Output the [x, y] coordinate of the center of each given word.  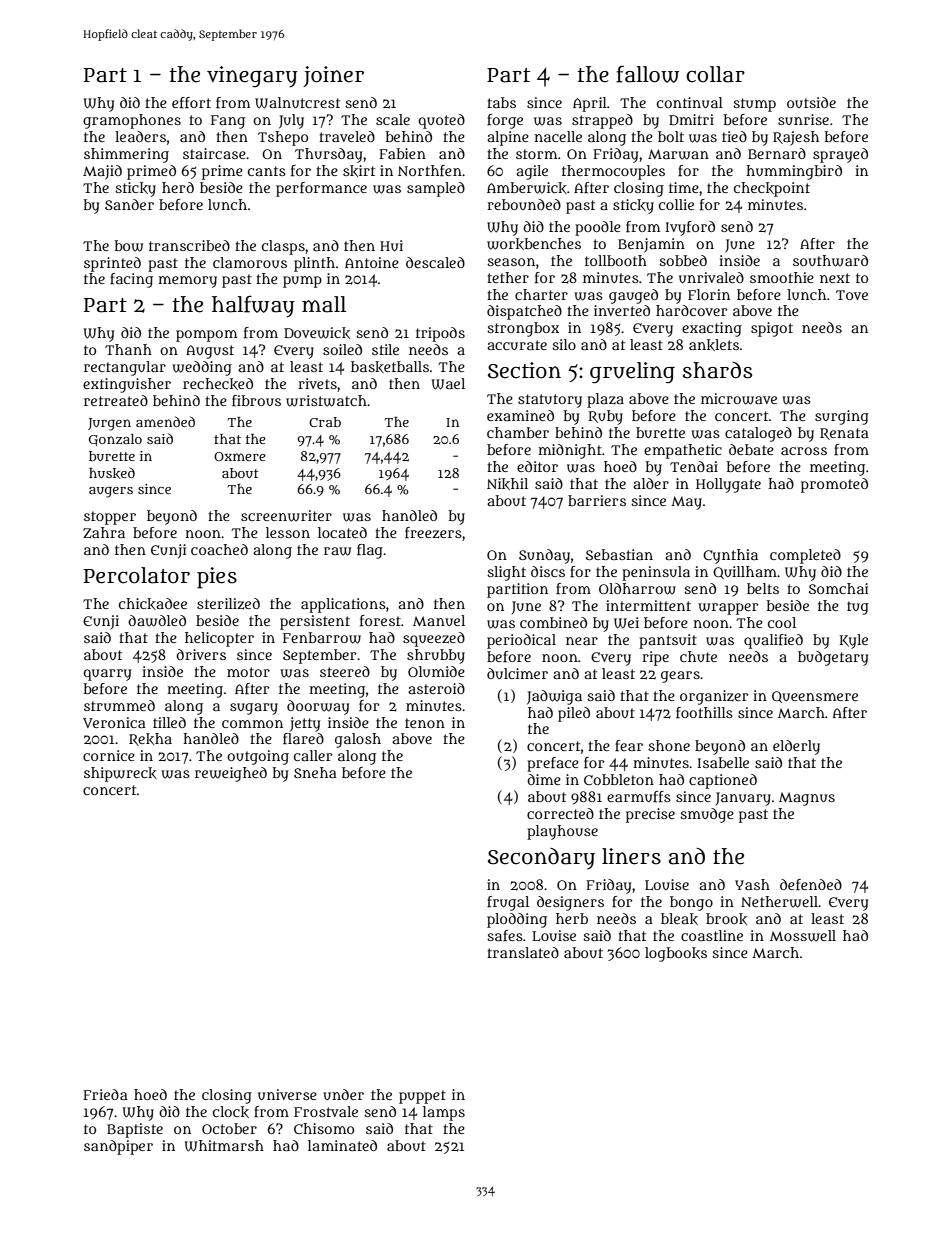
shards [717, 370]
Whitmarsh [224, 1146]
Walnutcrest [297, 103]
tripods [440, 334]
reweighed [231, 774]
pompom [206, 336]
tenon [425, 723]
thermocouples [613, 172]
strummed [119, 705]
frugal [508, 903]
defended [811, 884]
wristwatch [326, 401]
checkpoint [772, 189]
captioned [723, 781]
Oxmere [240, 456]
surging [842, 417]
